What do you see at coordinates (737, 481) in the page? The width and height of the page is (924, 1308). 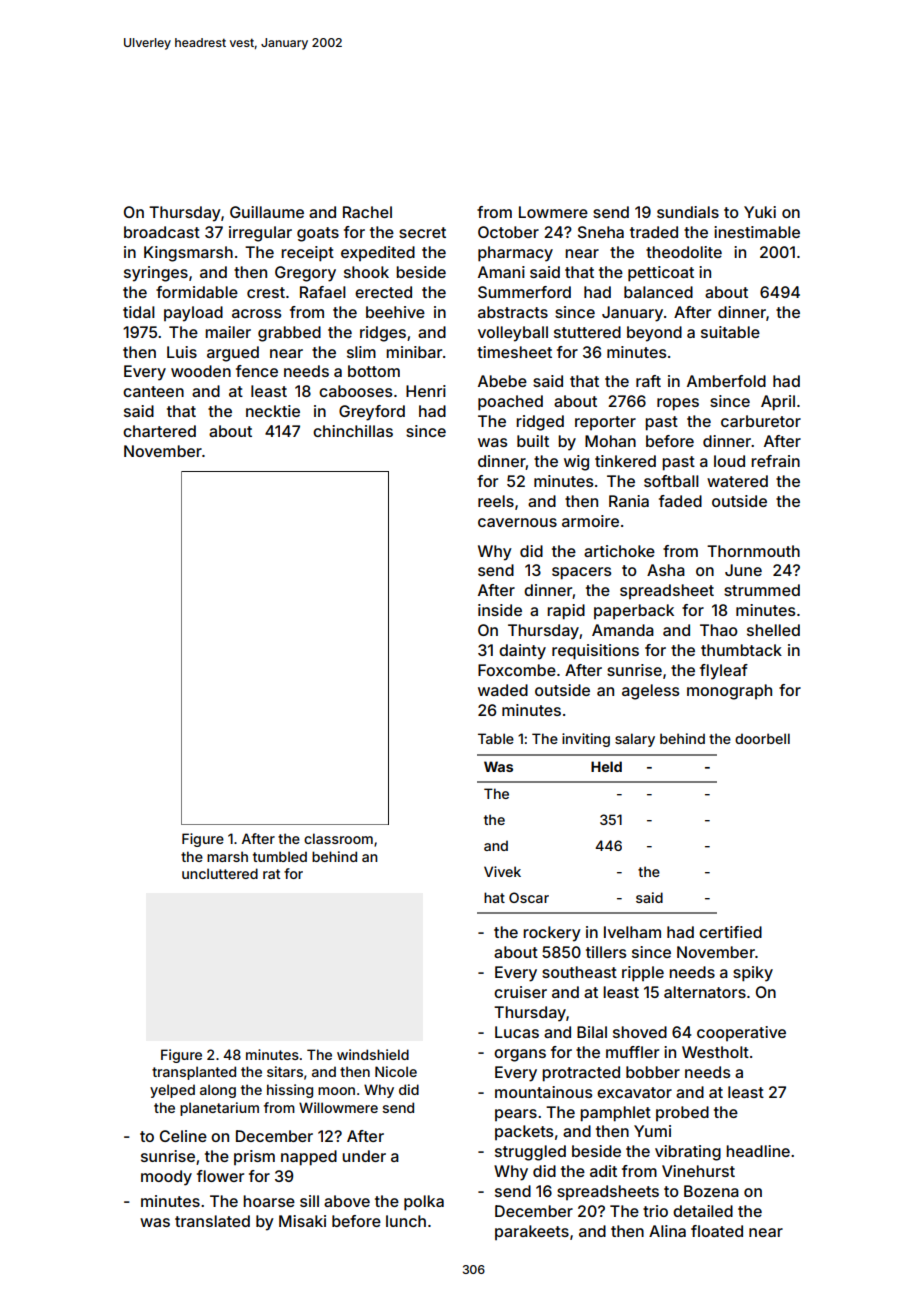 I see `watered` at bounding box center [737, 481].
